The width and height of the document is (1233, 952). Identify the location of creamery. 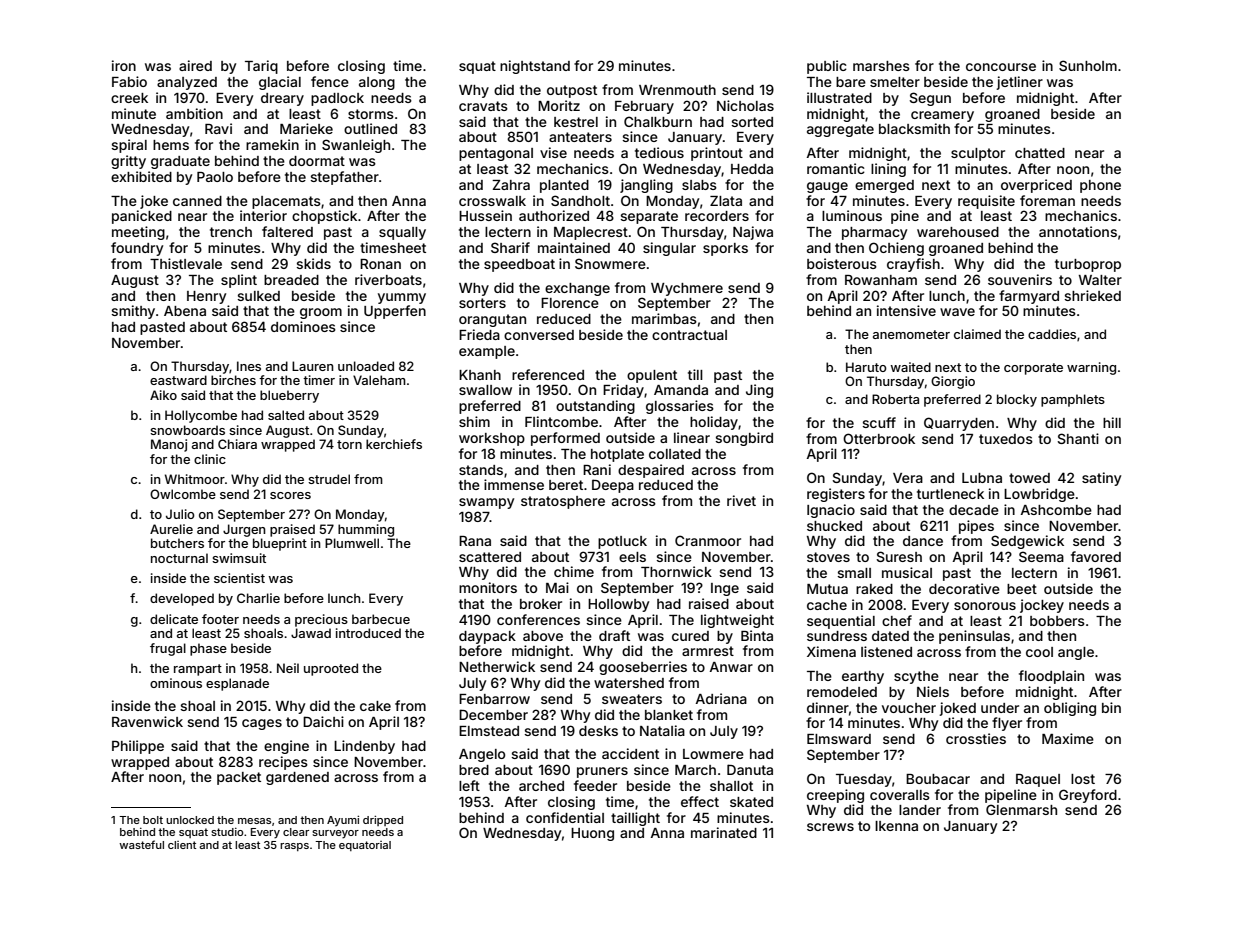
(942, 116).
